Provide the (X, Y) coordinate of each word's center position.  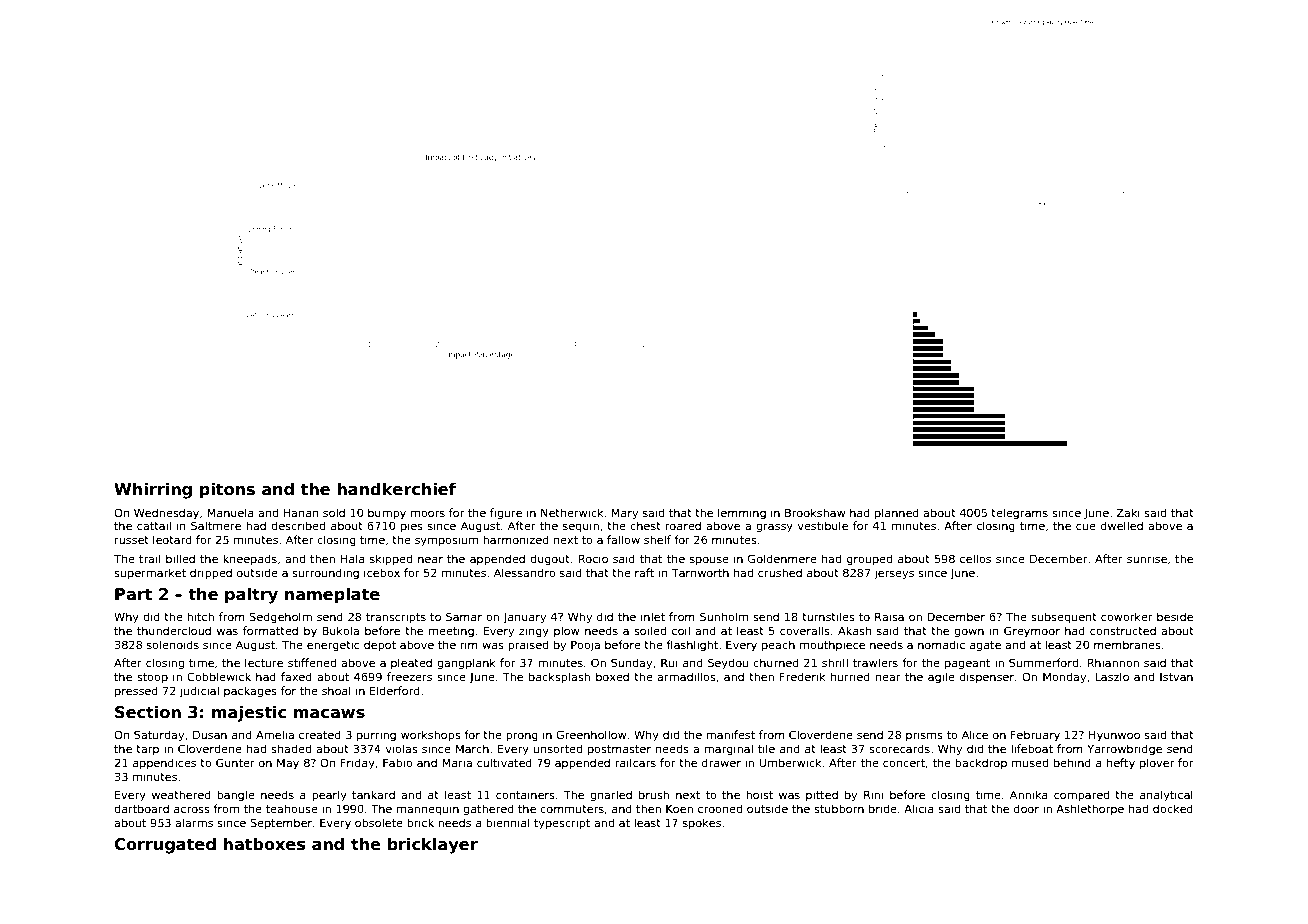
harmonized (516, 539)
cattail (154, 525)
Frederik (802, 676)
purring (376, 736)
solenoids (173, 644)
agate (985, 646)
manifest (730, 734)
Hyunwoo (1114, 736)
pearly (329, 795)
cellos (975, 558)
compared (1081, 795)
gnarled (611, 796)
